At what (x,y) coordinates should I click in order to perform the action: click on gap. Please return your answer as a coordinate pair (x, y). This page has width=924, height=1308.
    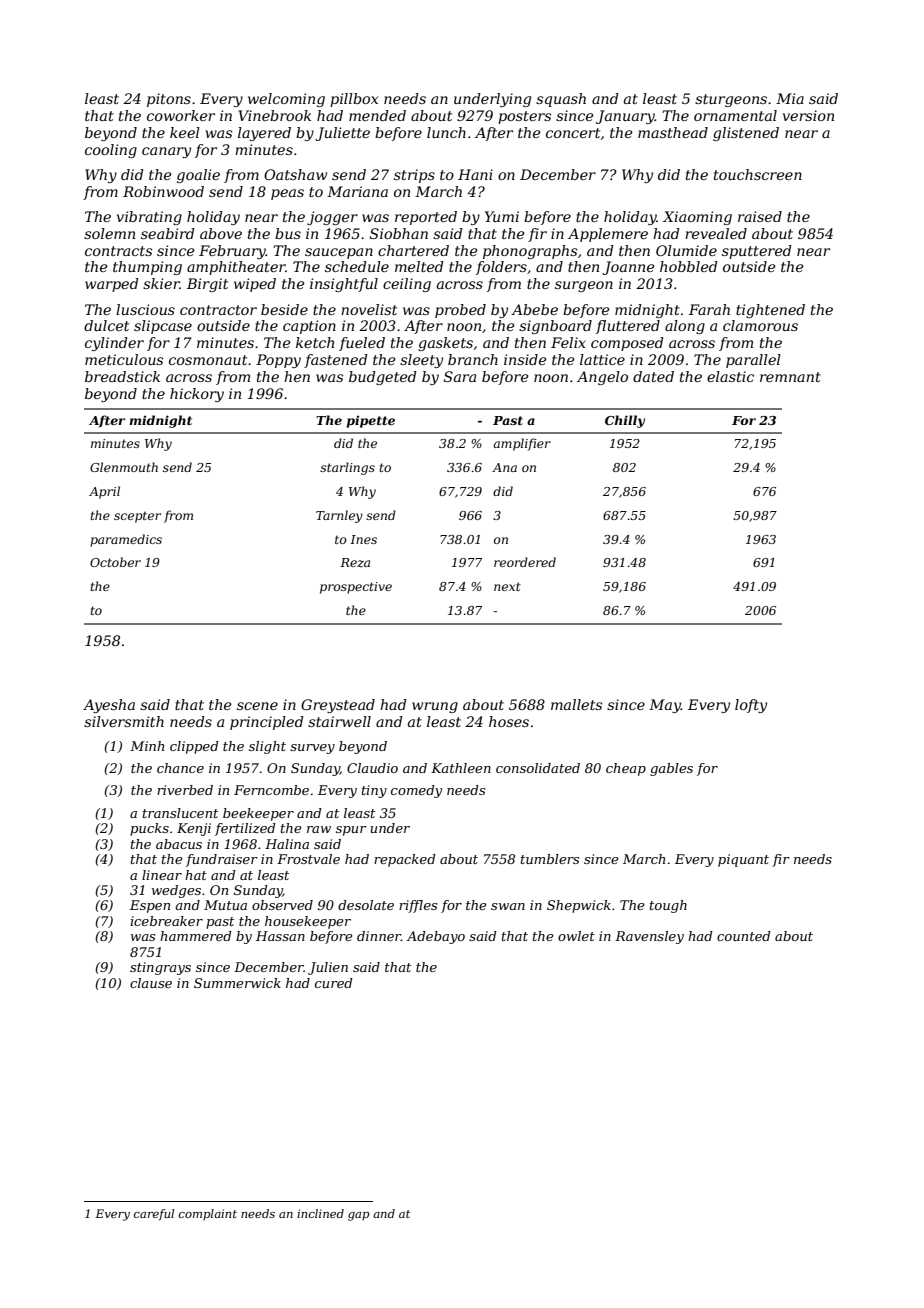
    Looking at the image, I should click on (358, 1216).
